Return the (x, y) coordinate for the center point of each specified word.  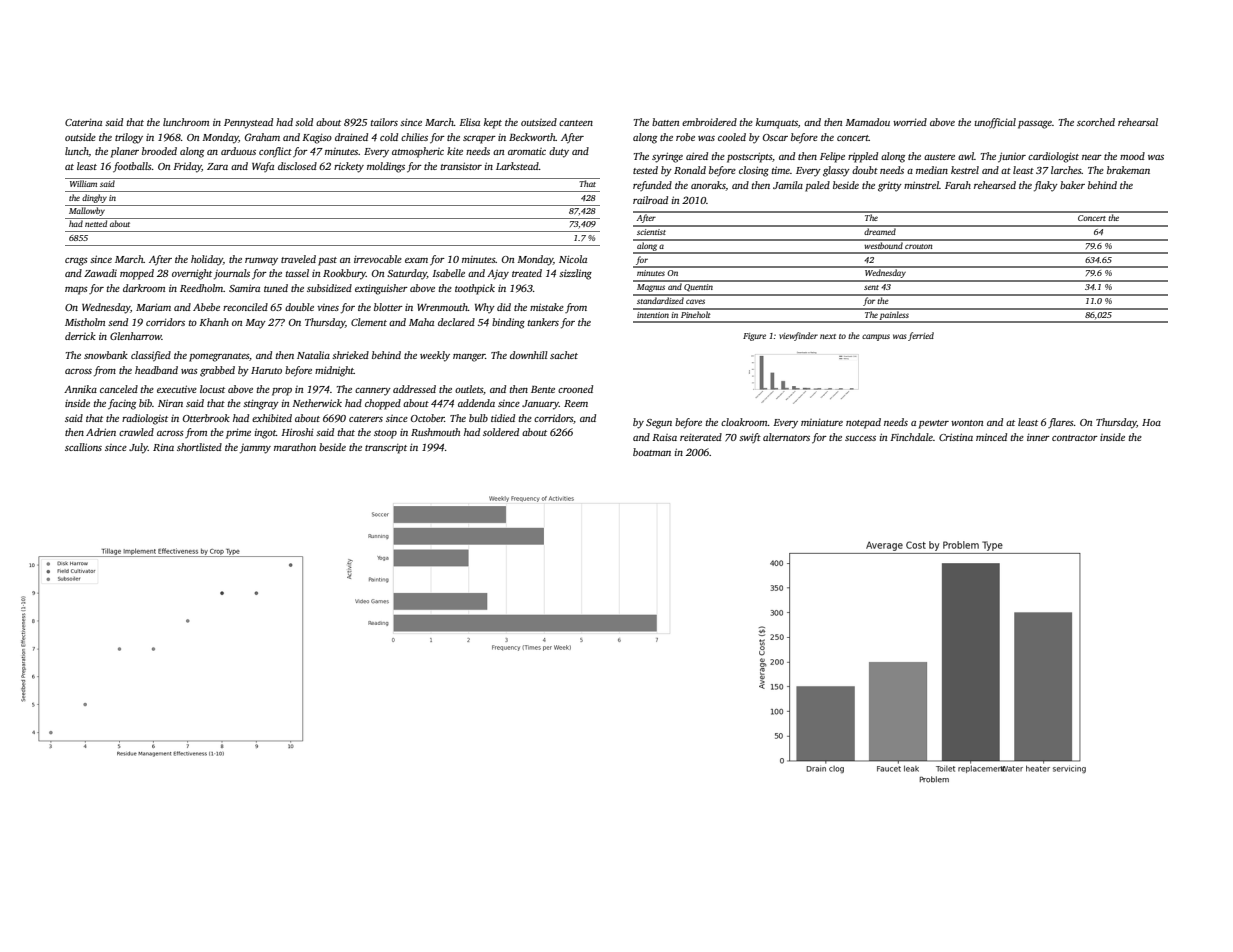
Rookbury (344, 274)
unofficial (995, 123)
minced (991, 437)
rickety (349, 167)
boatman (652, 452)
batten (665, 122)
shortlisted (199, 447)
